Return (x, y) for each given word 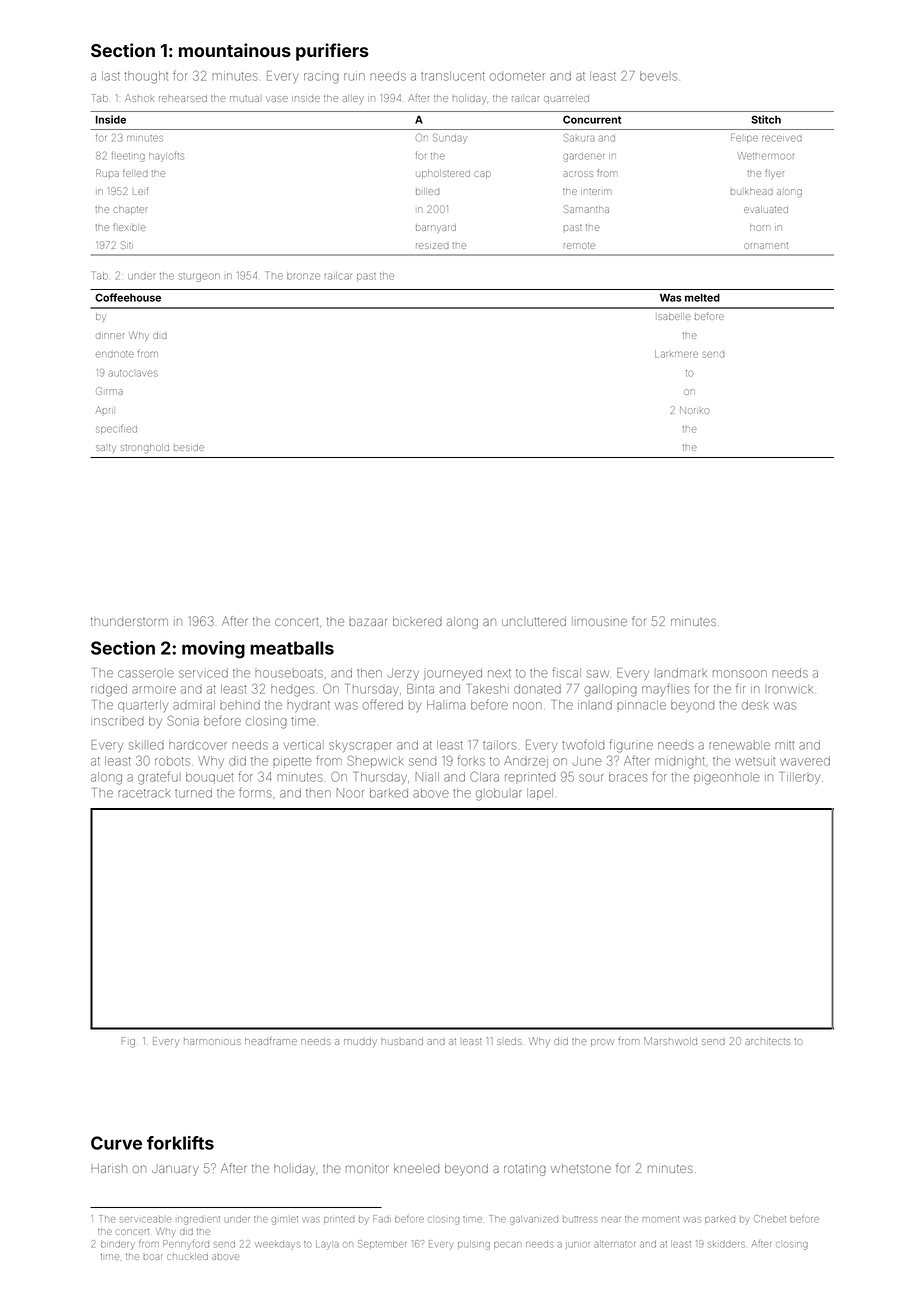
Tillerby (800, 778)
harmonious (212, 1042)
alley (352, 100)
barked (389, 793)
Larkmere (676, 354)
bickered (417, 621)
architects (767, 1041)
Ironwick (790, 690)
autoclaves (133, 373)
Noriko (694, 410)
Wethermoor (766, 156)
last (111, 76)
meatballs (292, 648)
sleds (509, 1042)
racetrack (144, 793)
